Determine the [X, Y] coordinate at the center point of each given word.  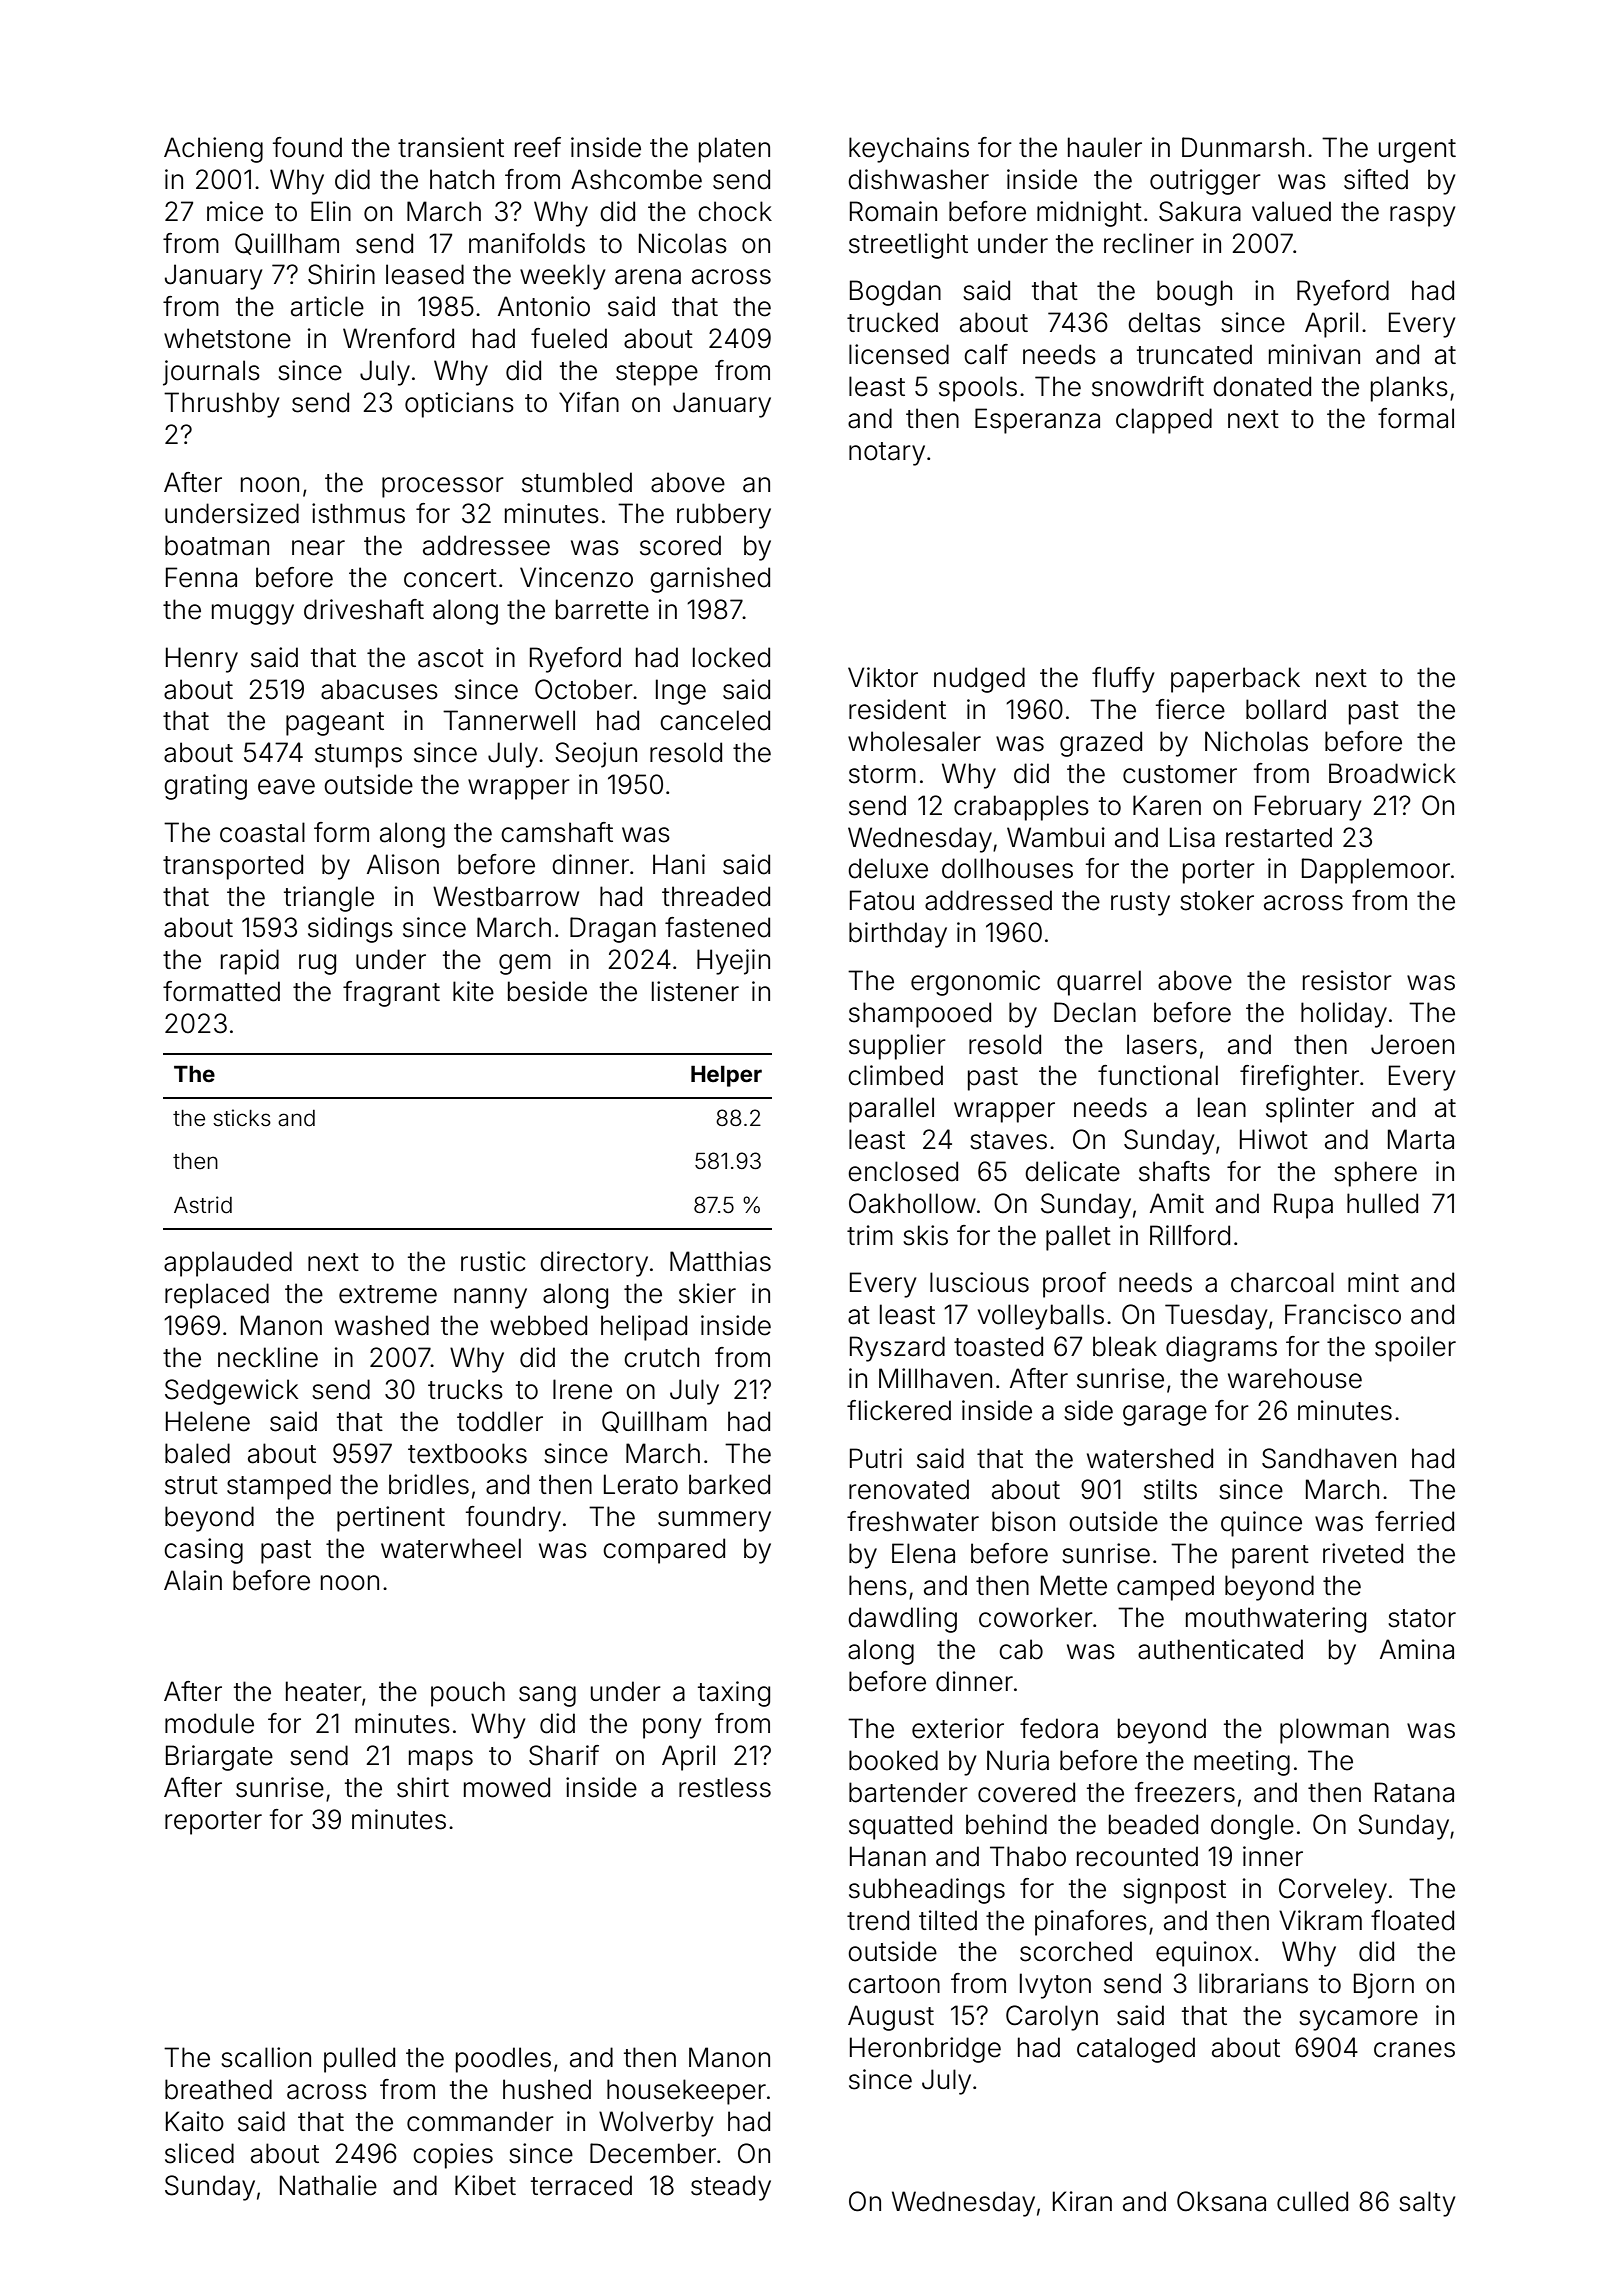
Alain [193, 1580]
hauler [1105, 147]
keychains [909, 150]
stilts [1170, 1489]
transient [451, 147]
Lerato [641, 1484]
